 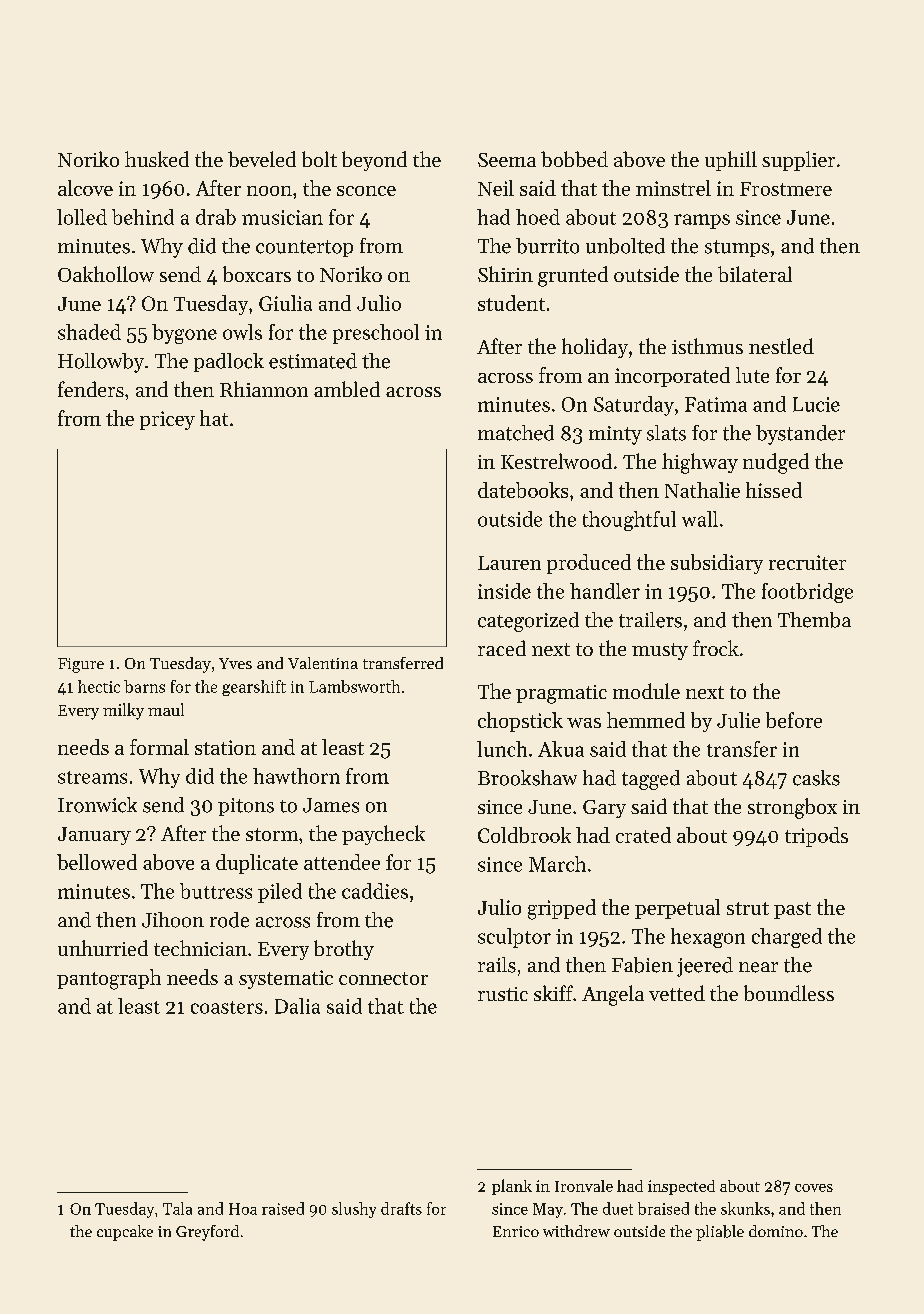 I want to click on Hoa, so click(x=243, y=1209).
